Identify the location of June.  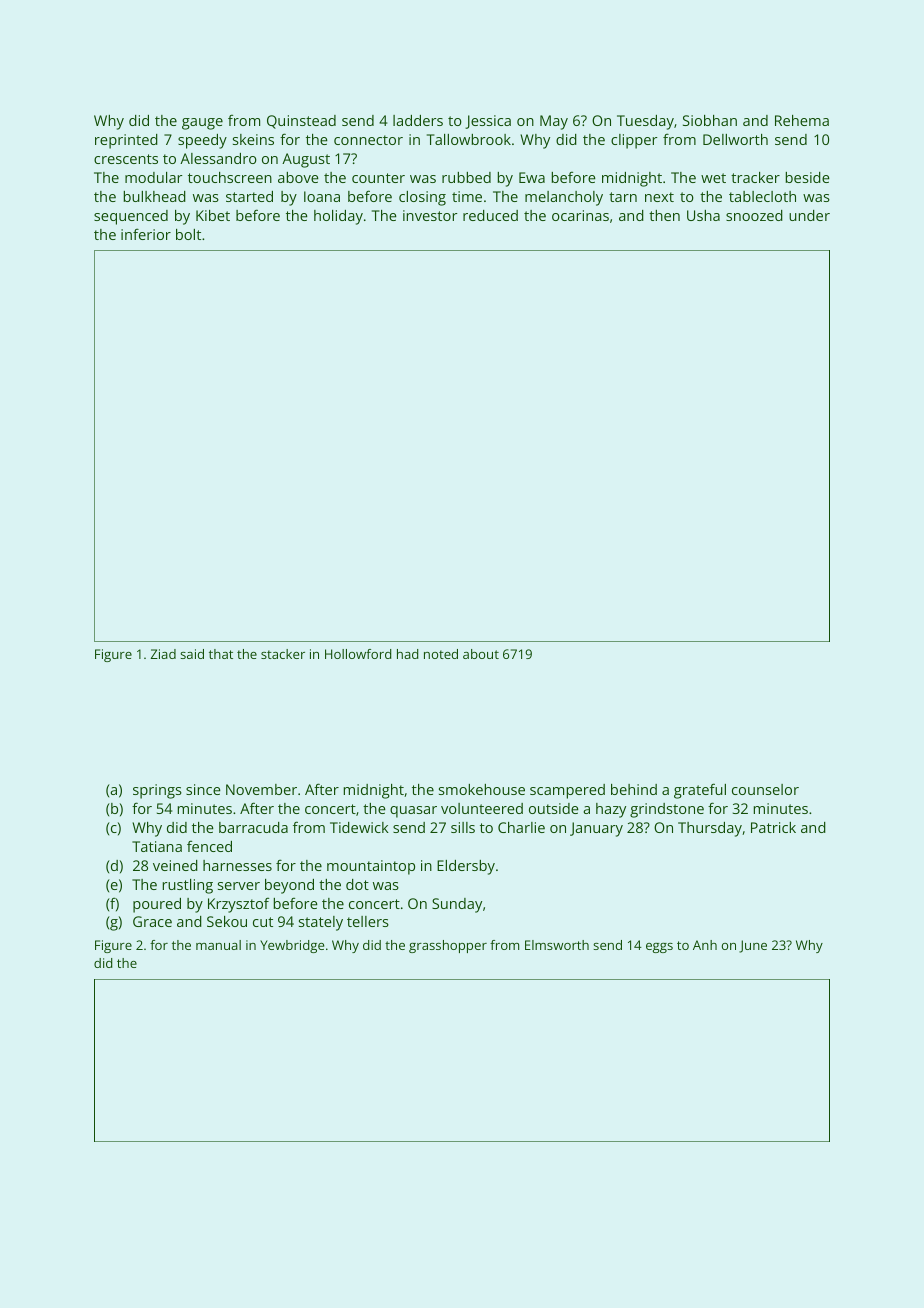
(753, 946).
